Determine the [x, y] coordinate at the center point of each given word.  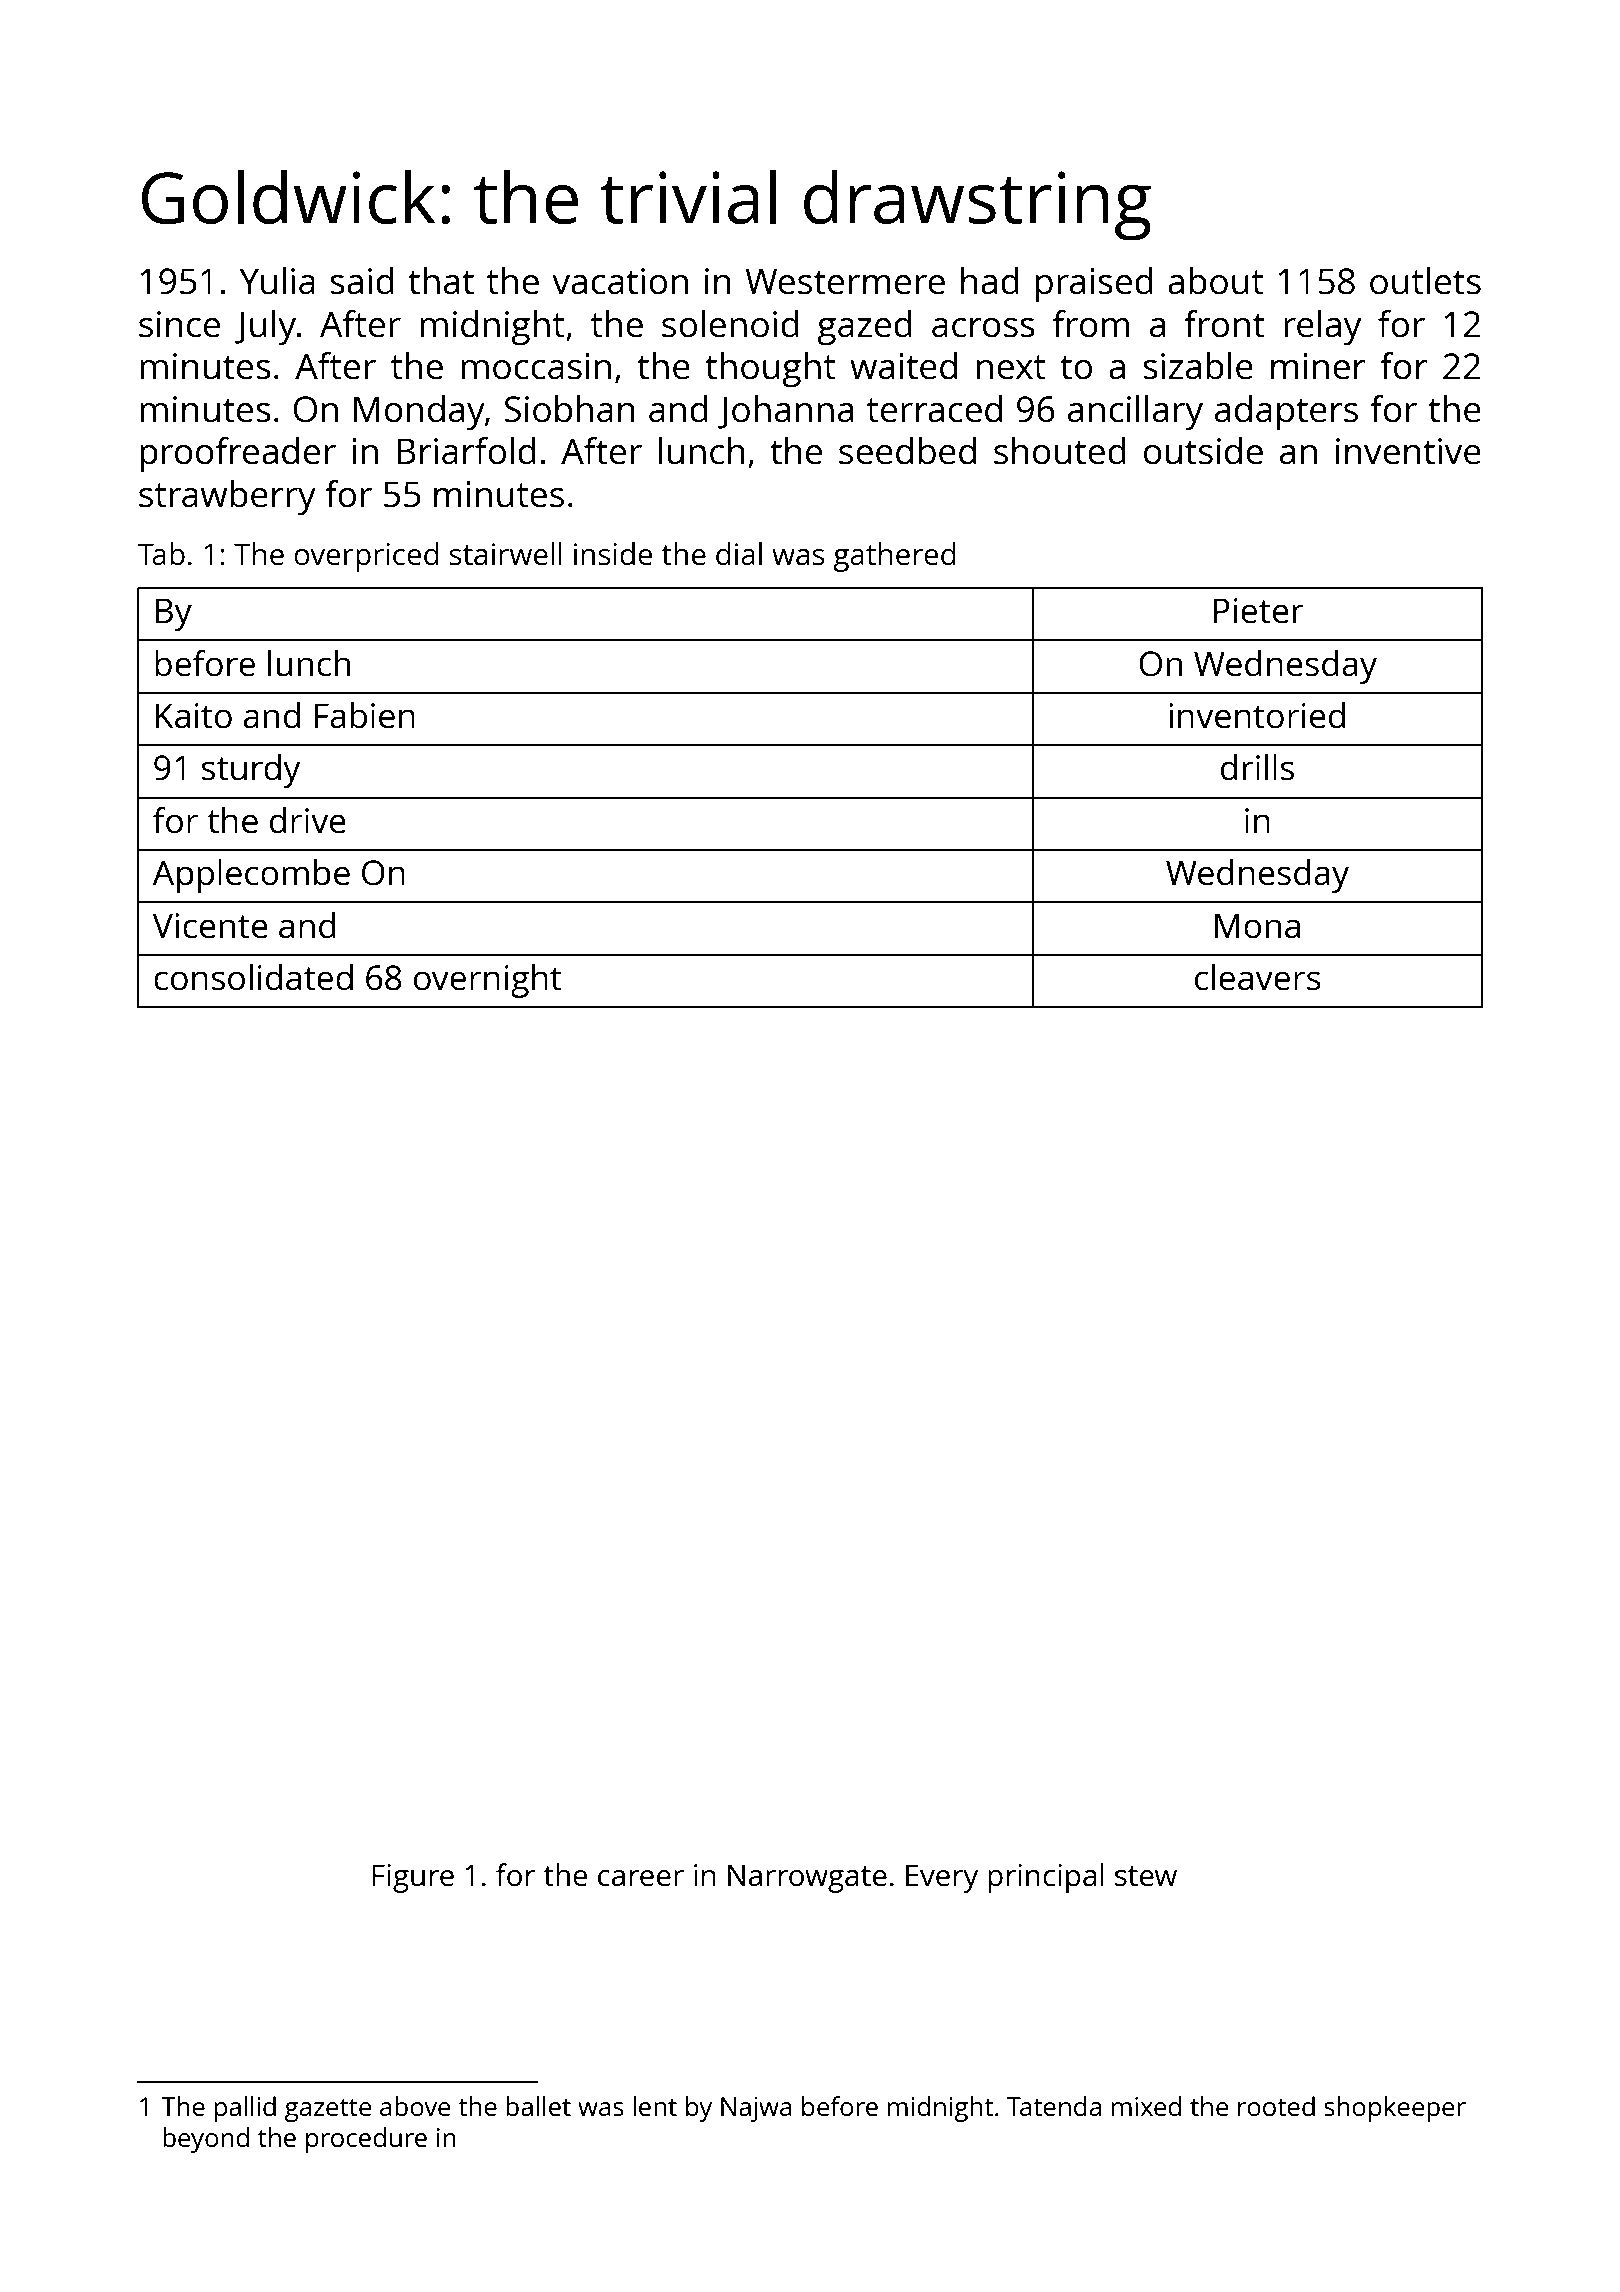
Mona [1257, 926]
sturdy [251, 771]
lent [655, 2106]
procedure [366, 2140]
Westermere [845, 281]
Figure [413, 1878]
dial [739, 553]
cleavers [1258, 977]
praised [1094, 285]
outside [1203, 451]
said [362, 281]
